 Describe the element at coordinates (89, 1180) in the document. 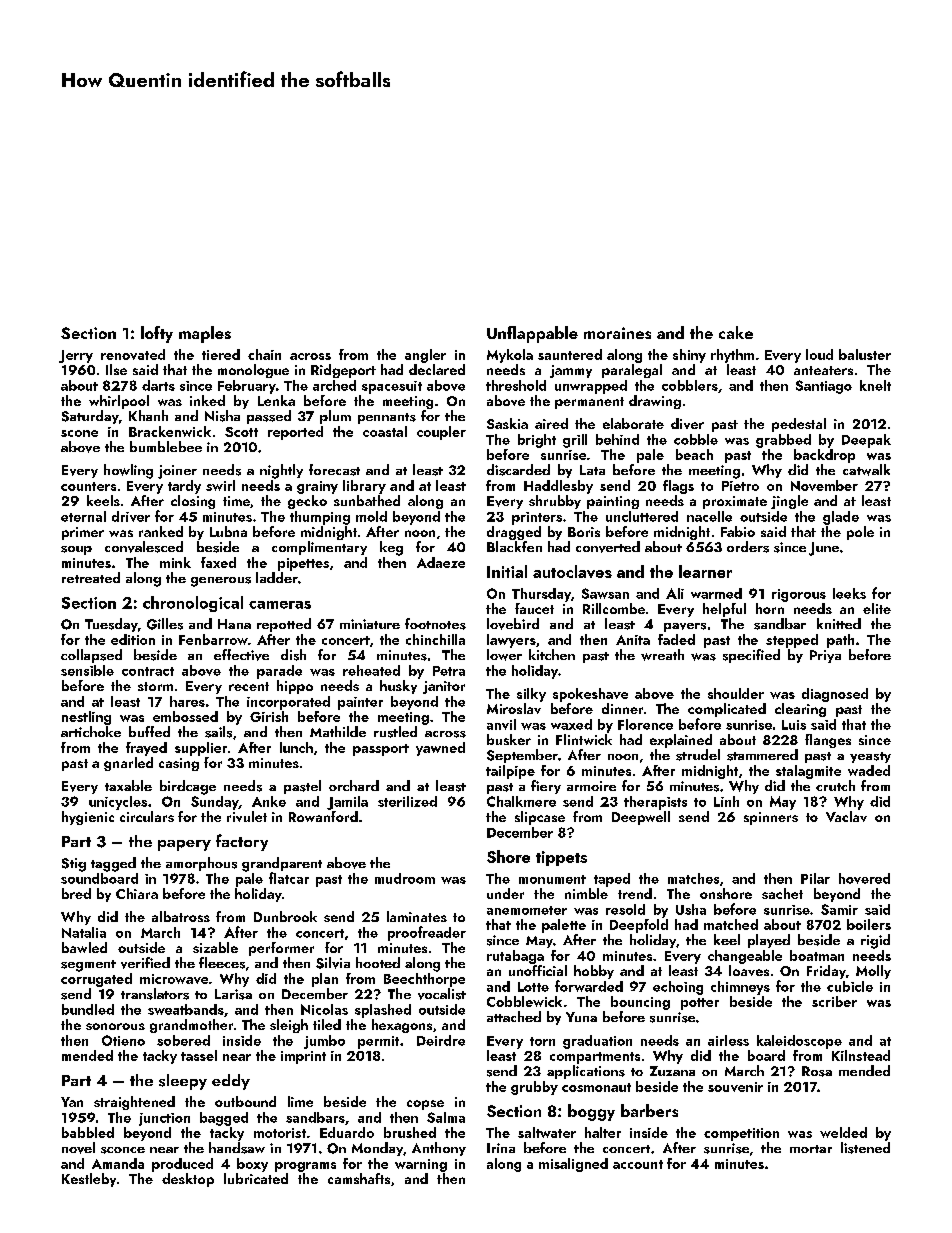

I see `Kestleby` at that location.
